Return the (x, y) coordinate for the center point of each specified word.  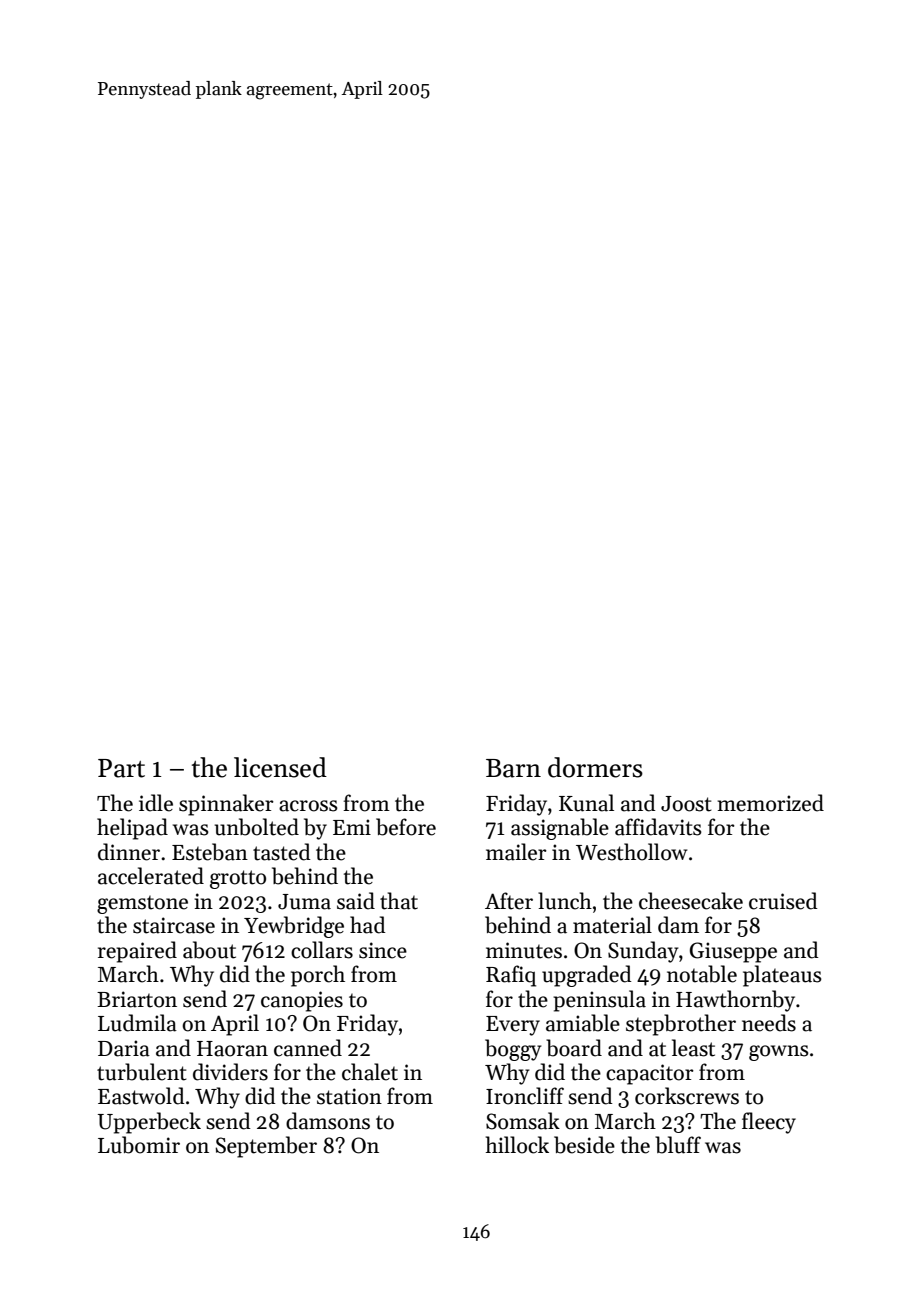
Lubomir (139, 1145)
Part (121, 768)
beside (584, 1145)
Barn (513, 768)
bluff (678, 1145)
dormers (595, 767)
